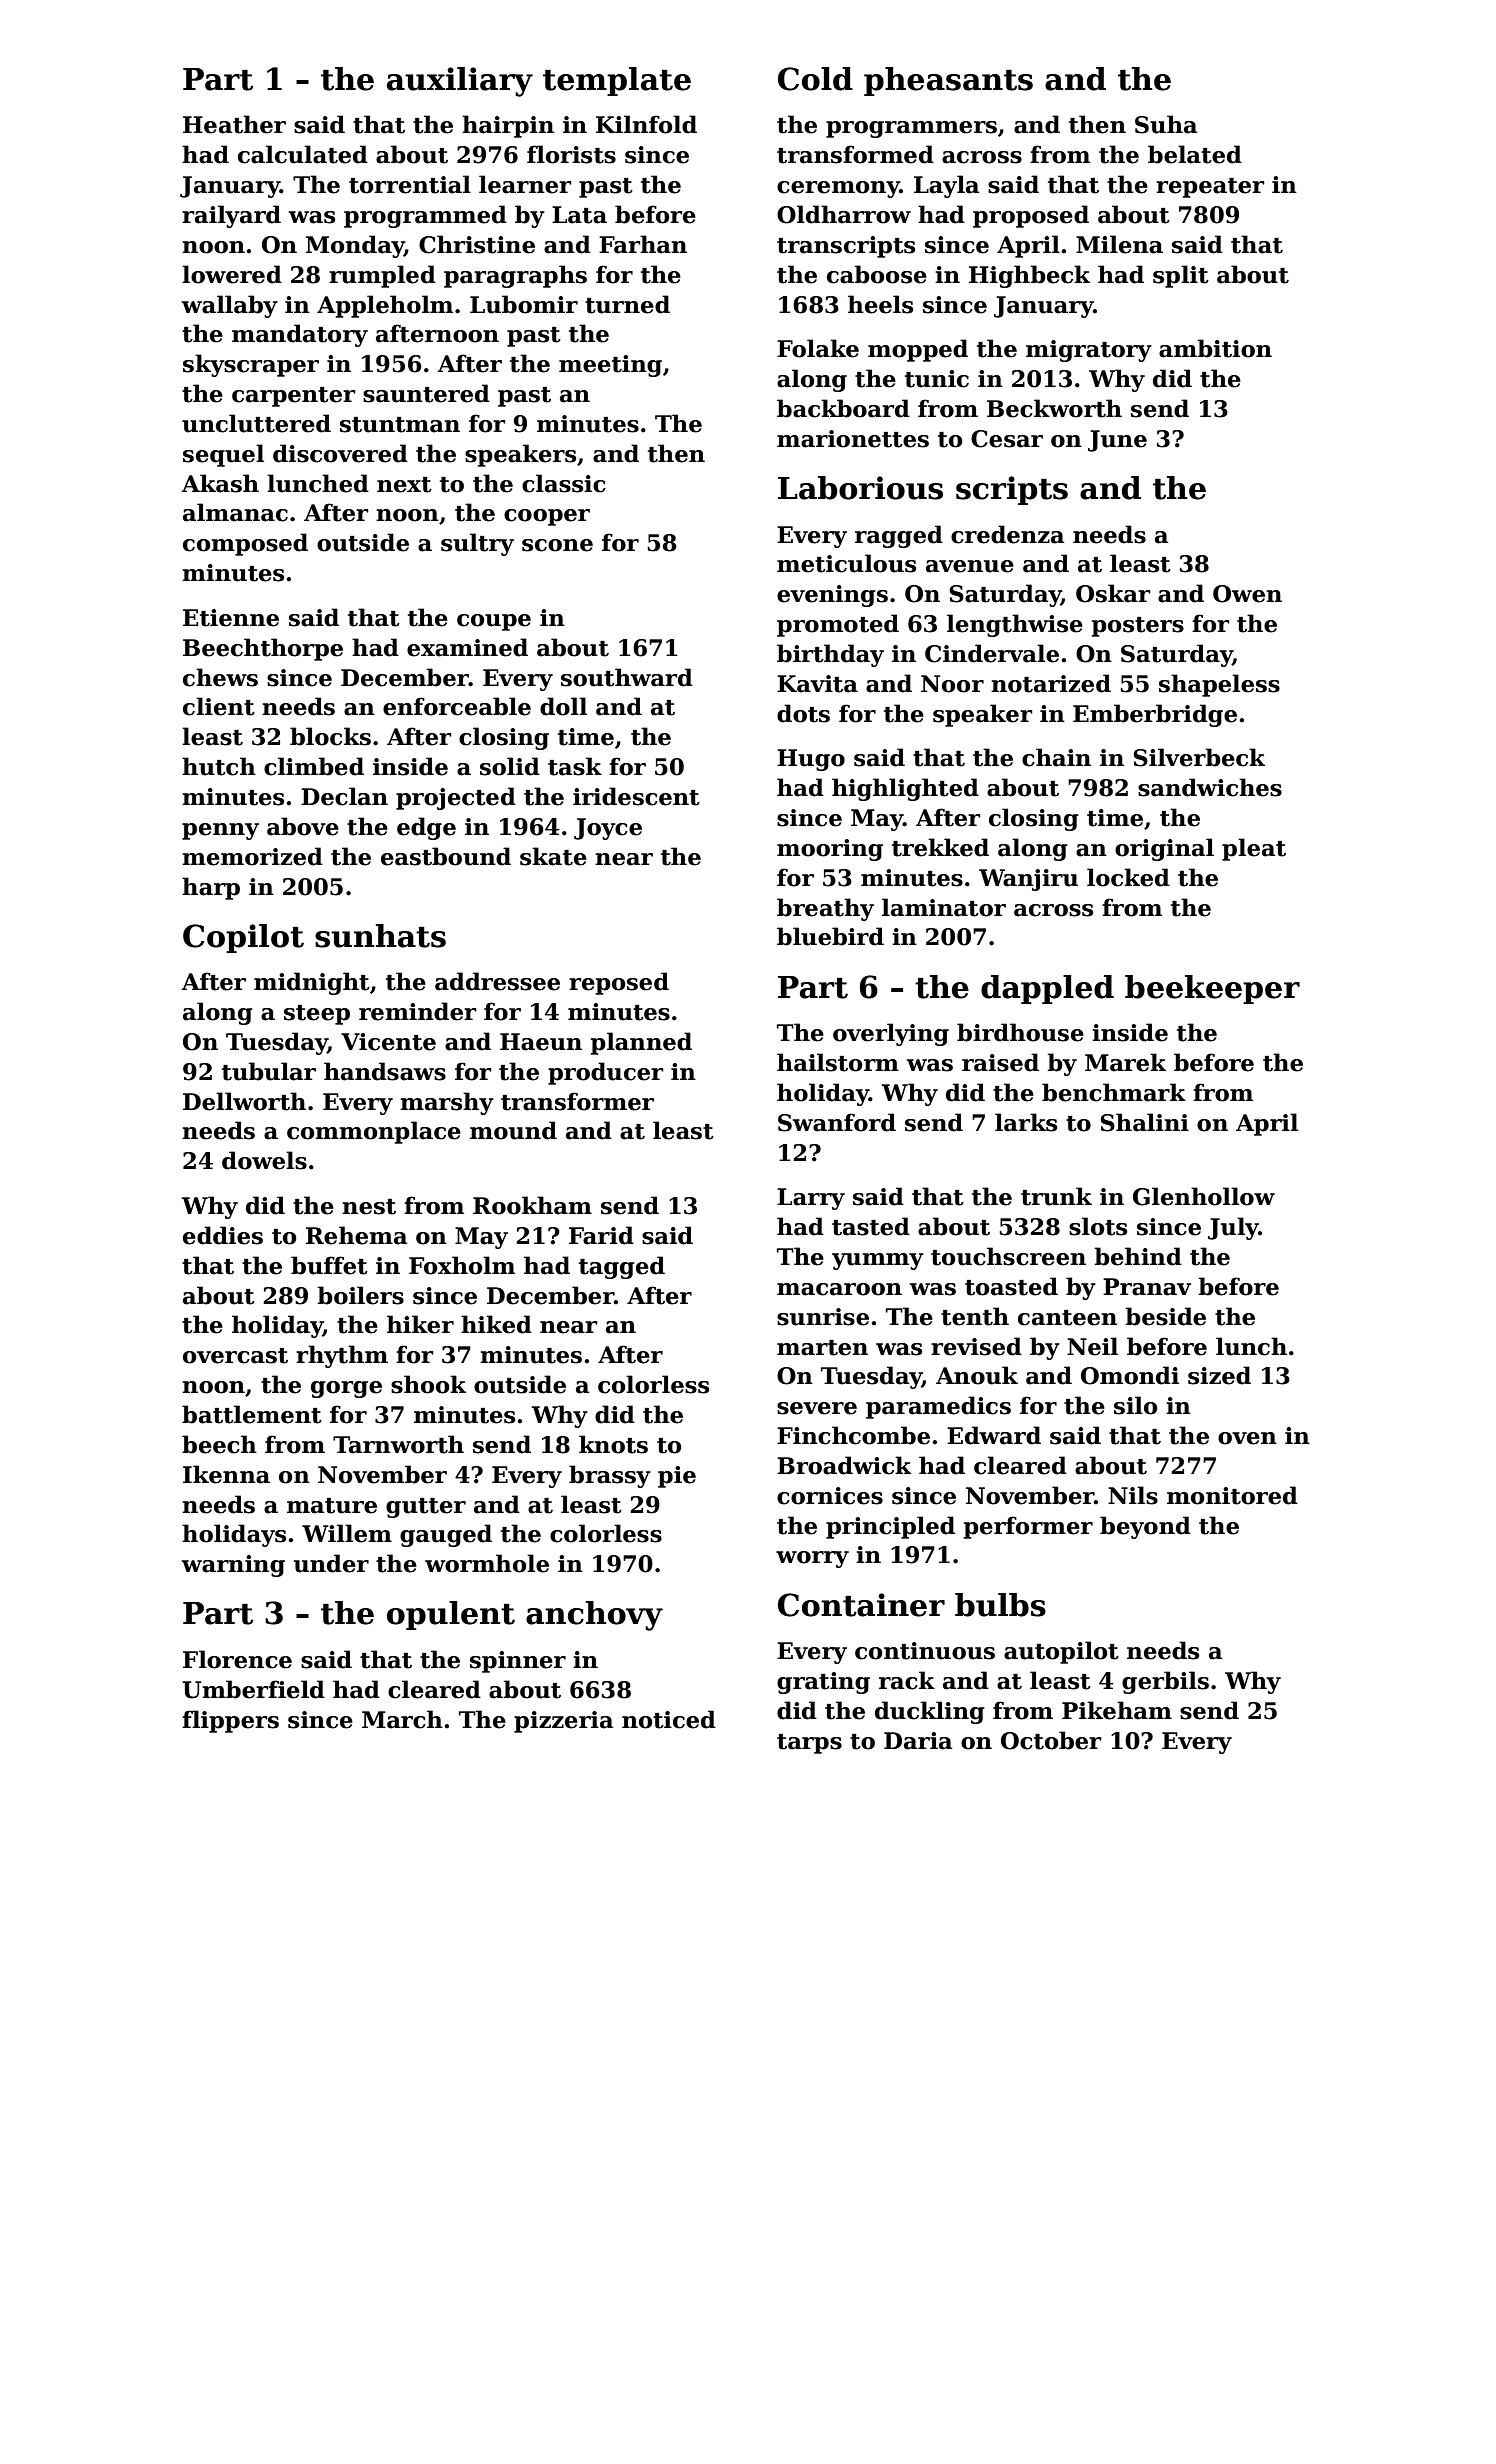  I want to click on severe, so click(817, 1408).
